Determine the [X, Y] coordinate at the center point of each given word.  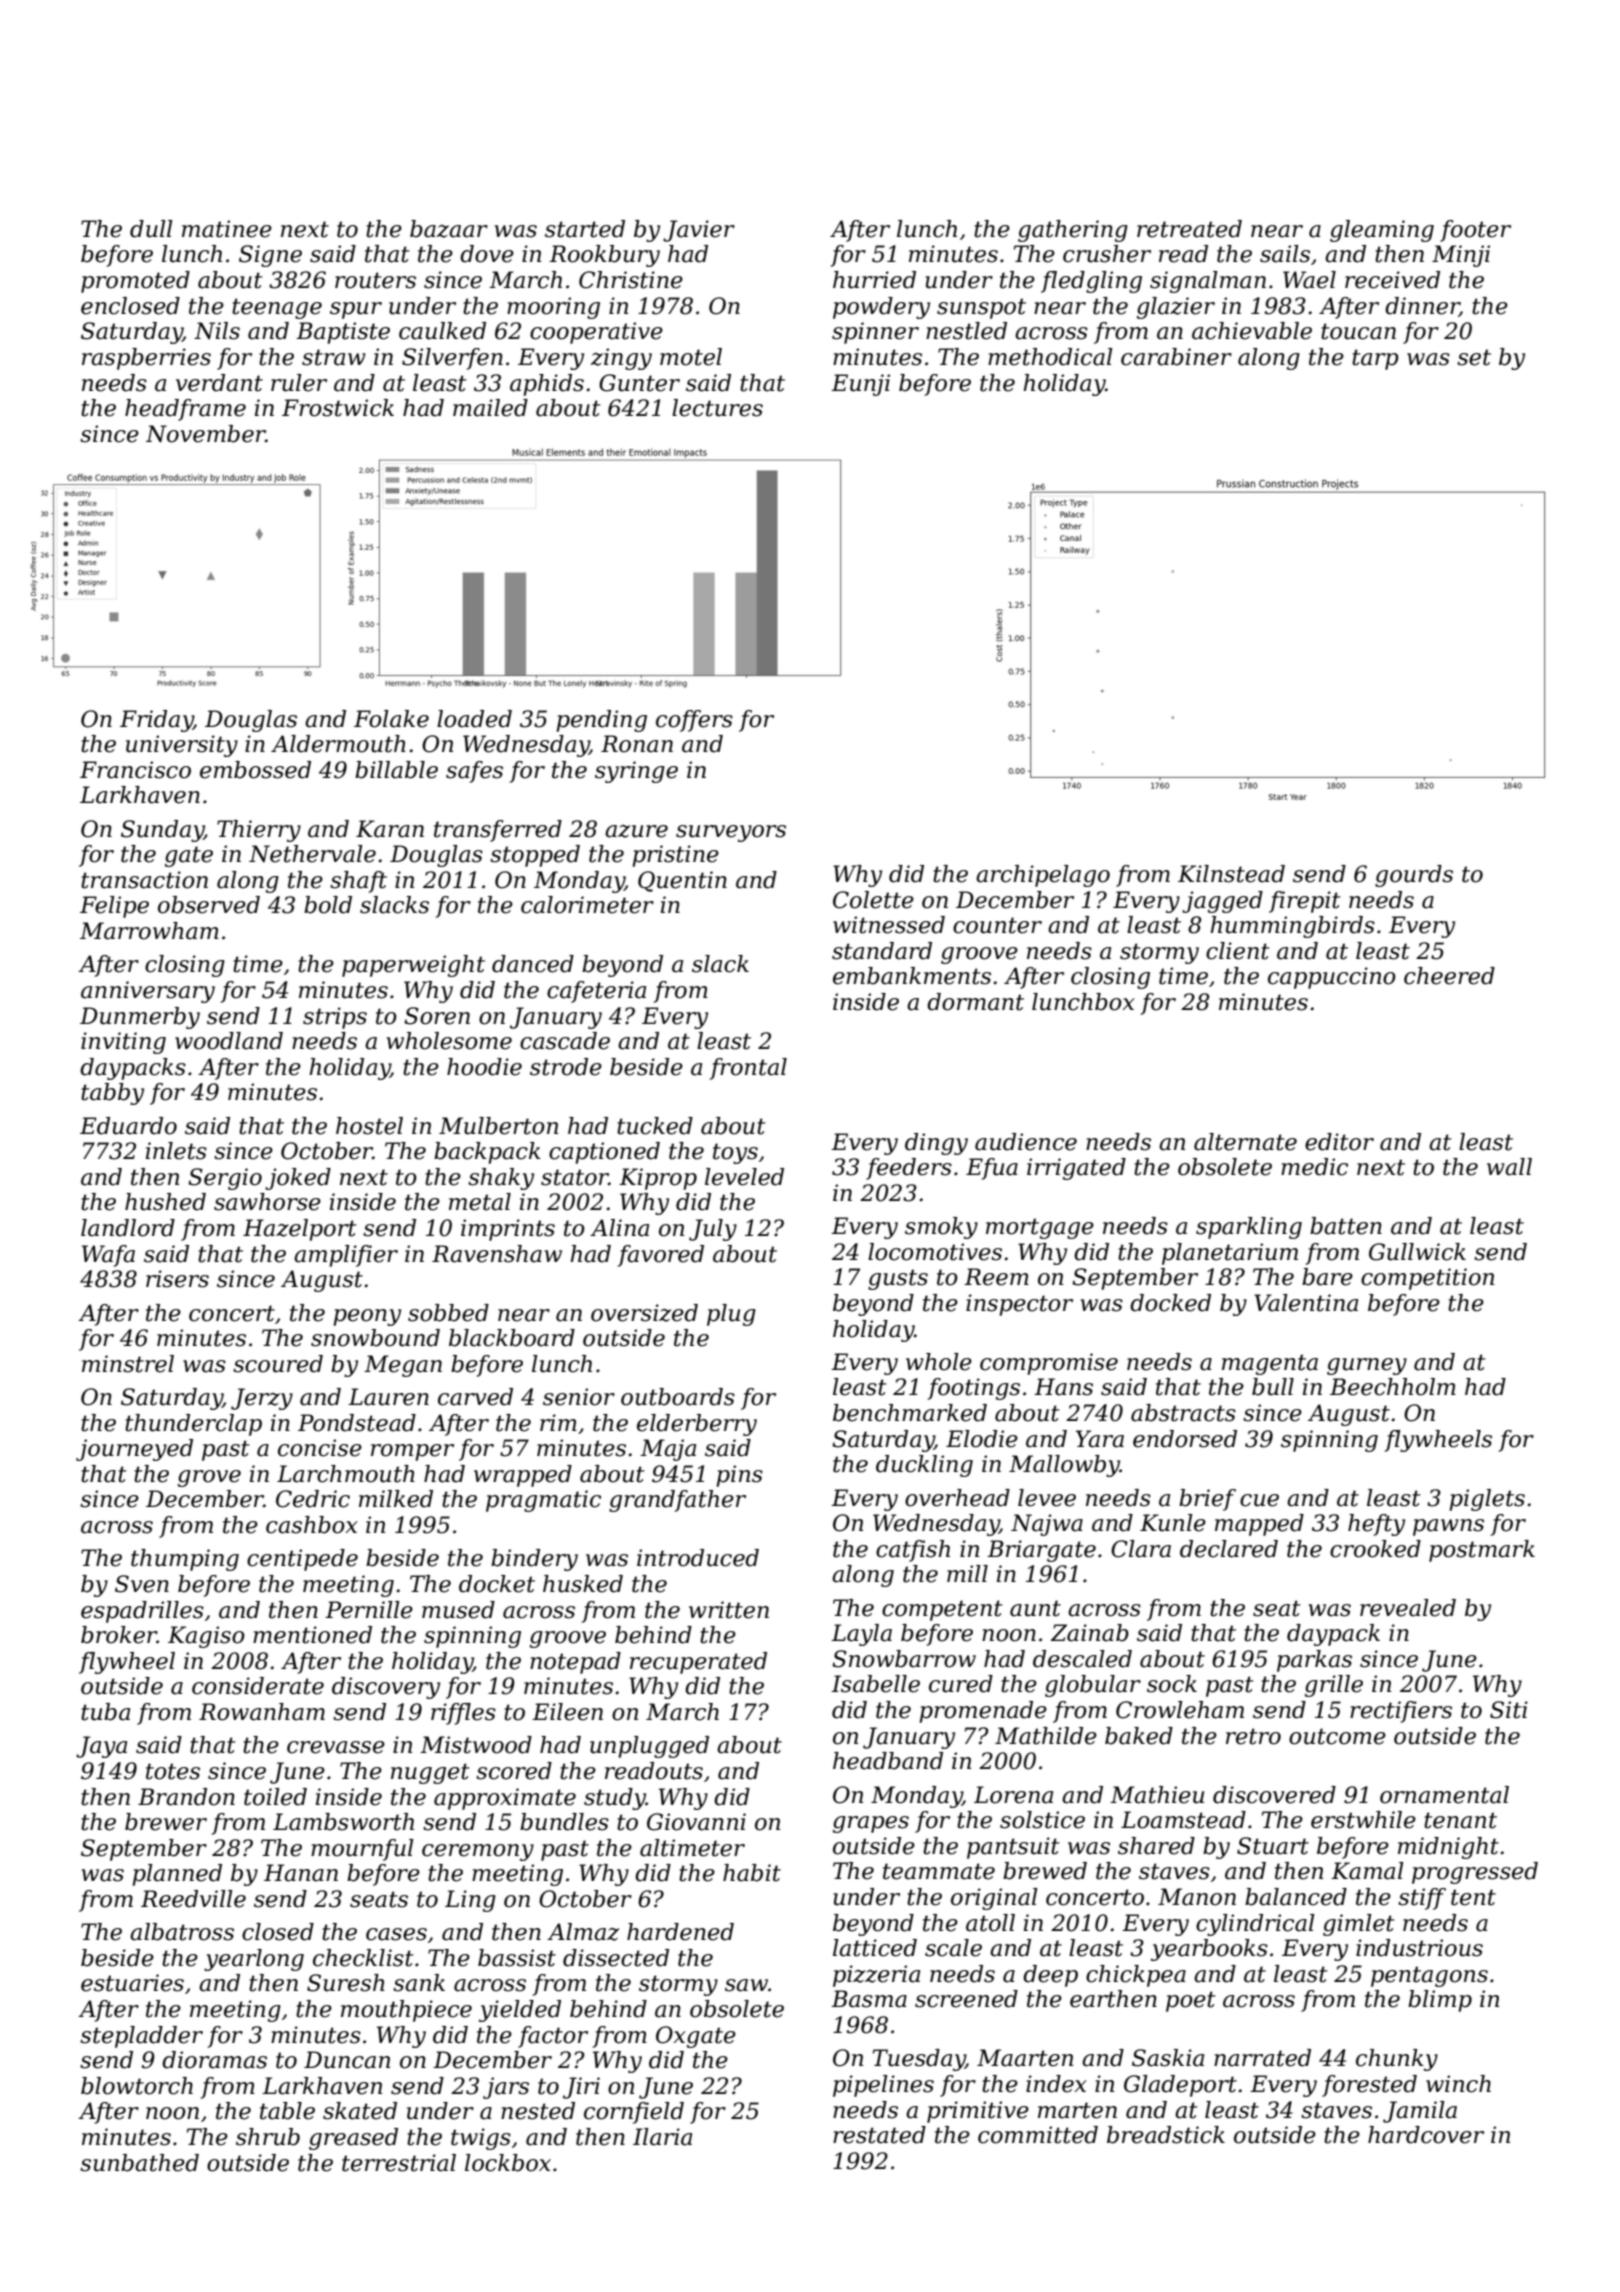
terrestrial [399, 2163]
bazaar [449, 229]
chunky [1397, 2060]
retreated [1189, 229]
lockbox [508, 2163]
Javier [699, 231]
